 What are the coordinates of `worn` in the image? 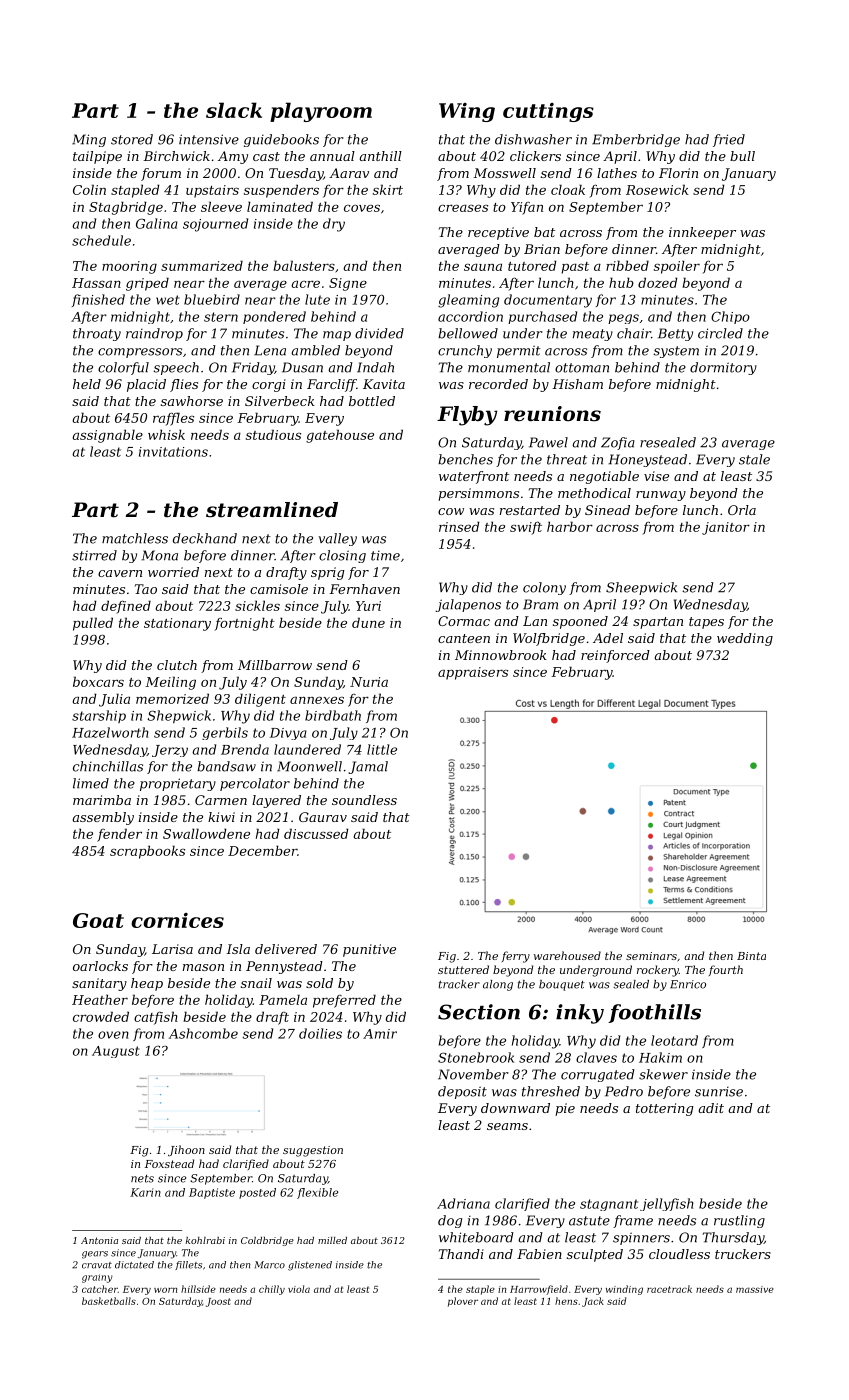 It's located at (165, 1290).
